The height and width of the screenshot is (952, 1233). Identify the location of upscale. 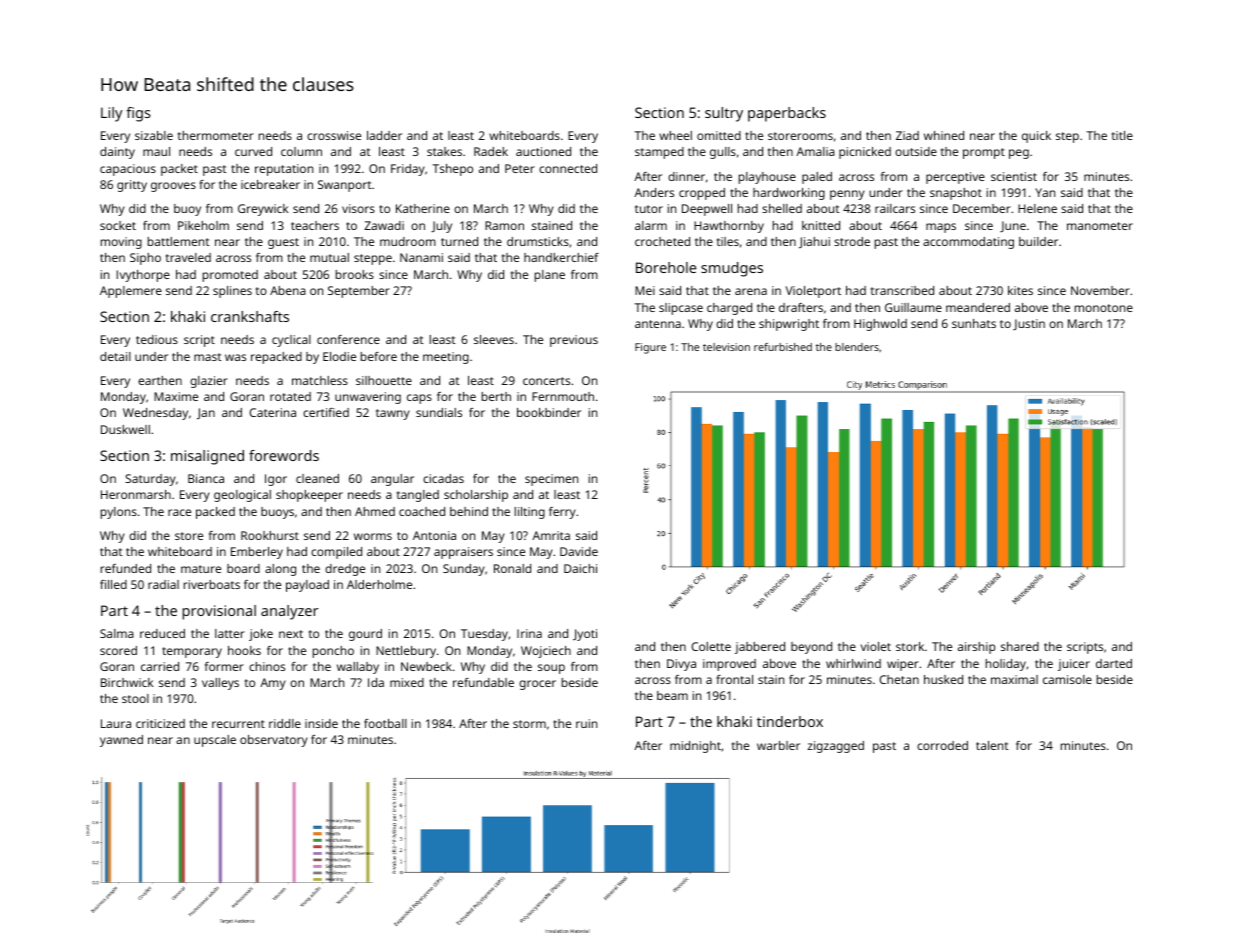
(215, 741).
